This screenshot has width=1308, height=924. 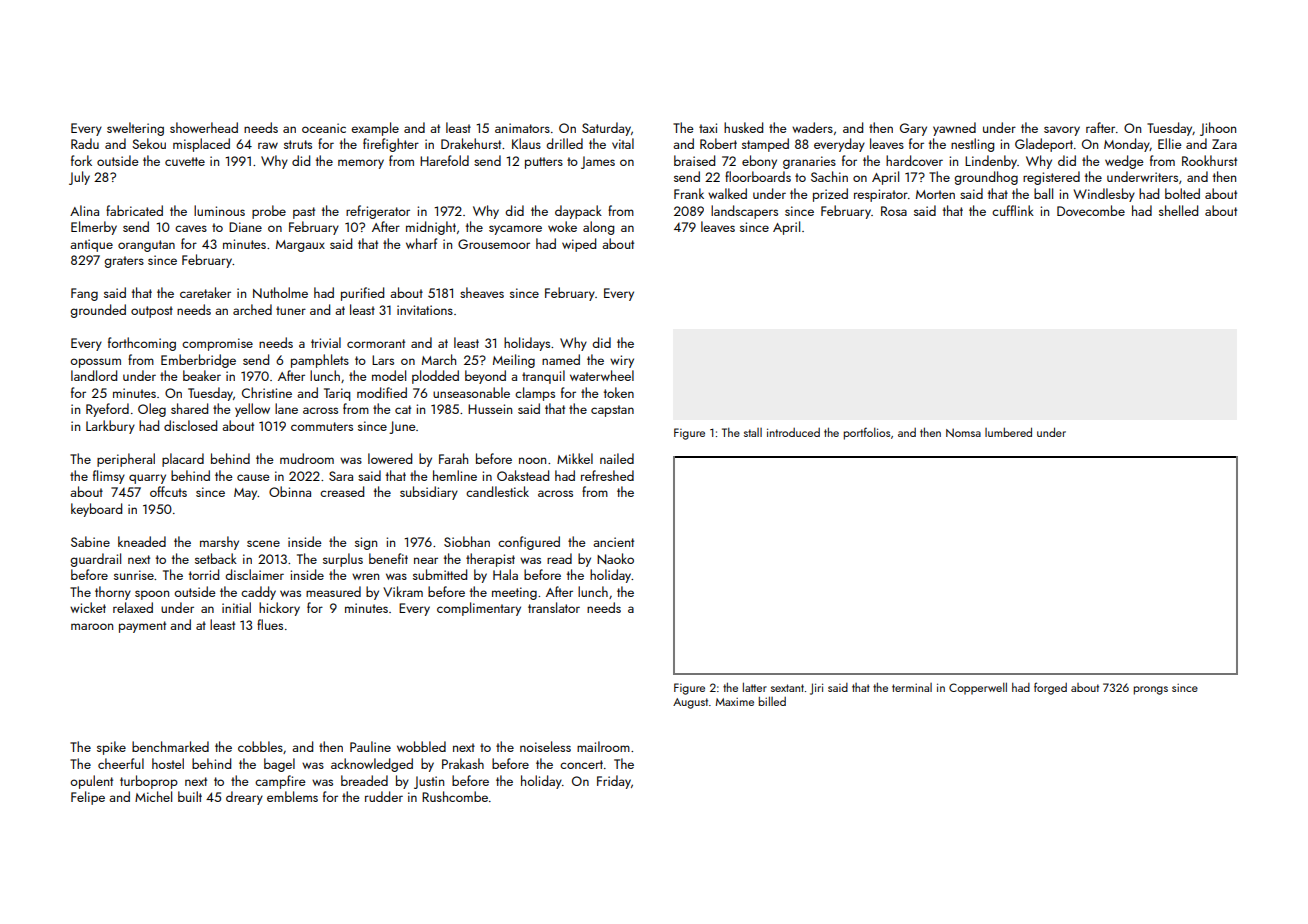 What do you see at coordinates (142, 627) in the screenshot?
I see `payment` at bounding box center [142, 627].
